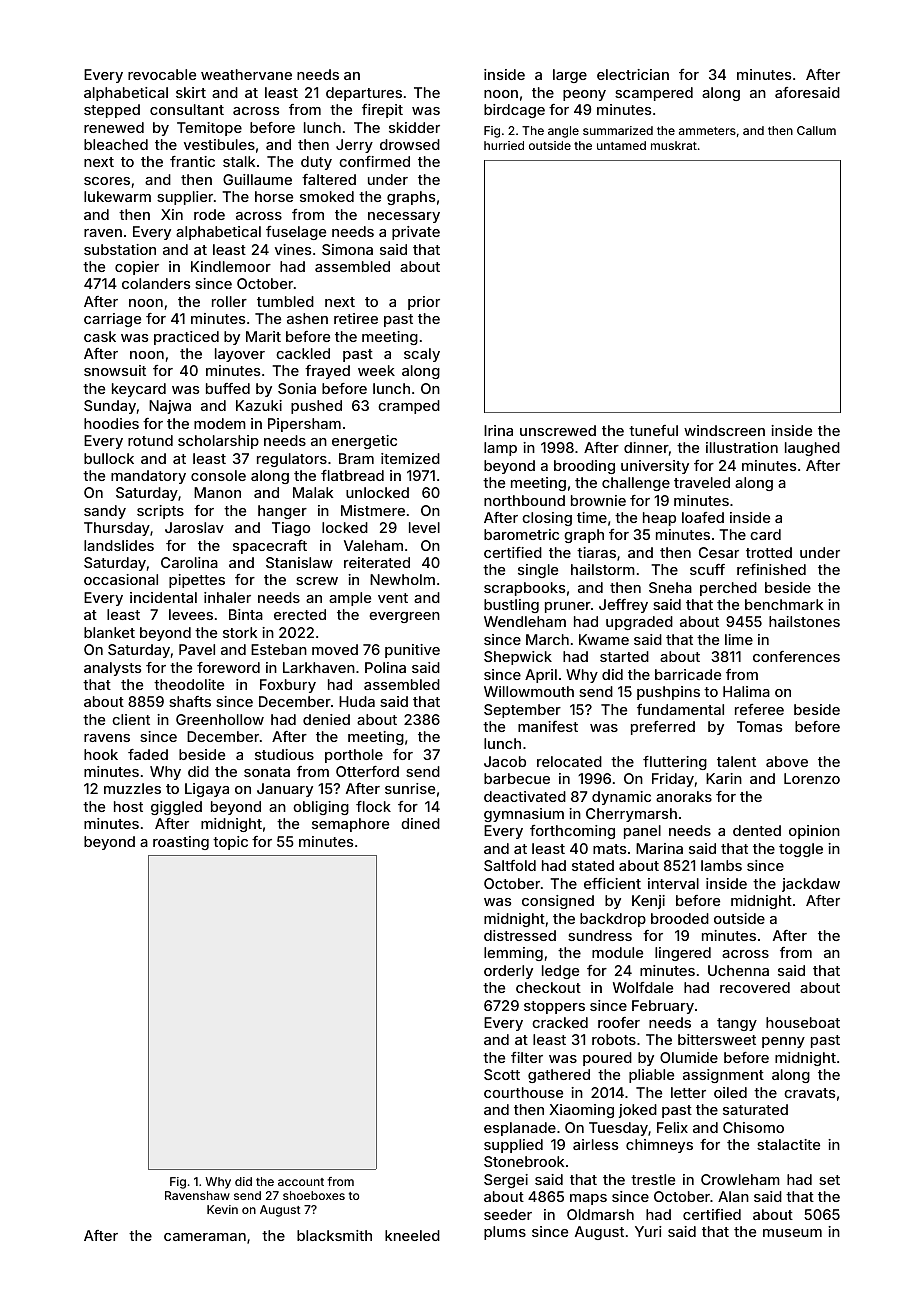 This screenshot has width=924, height=1308. I want to click on Kevin, so click(222, 1209).
